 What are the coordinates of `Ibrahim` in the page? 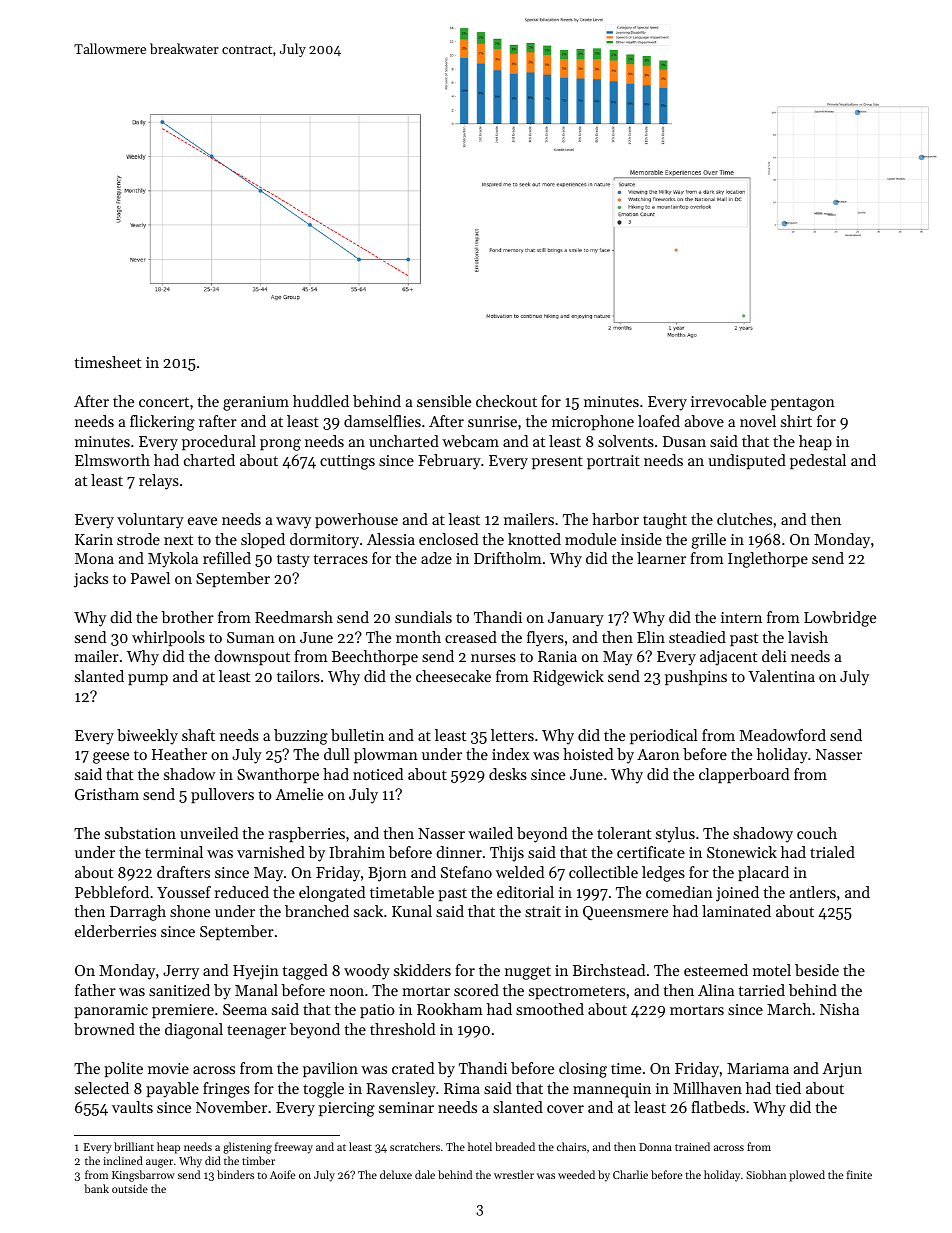 It's located at (357, 852).
